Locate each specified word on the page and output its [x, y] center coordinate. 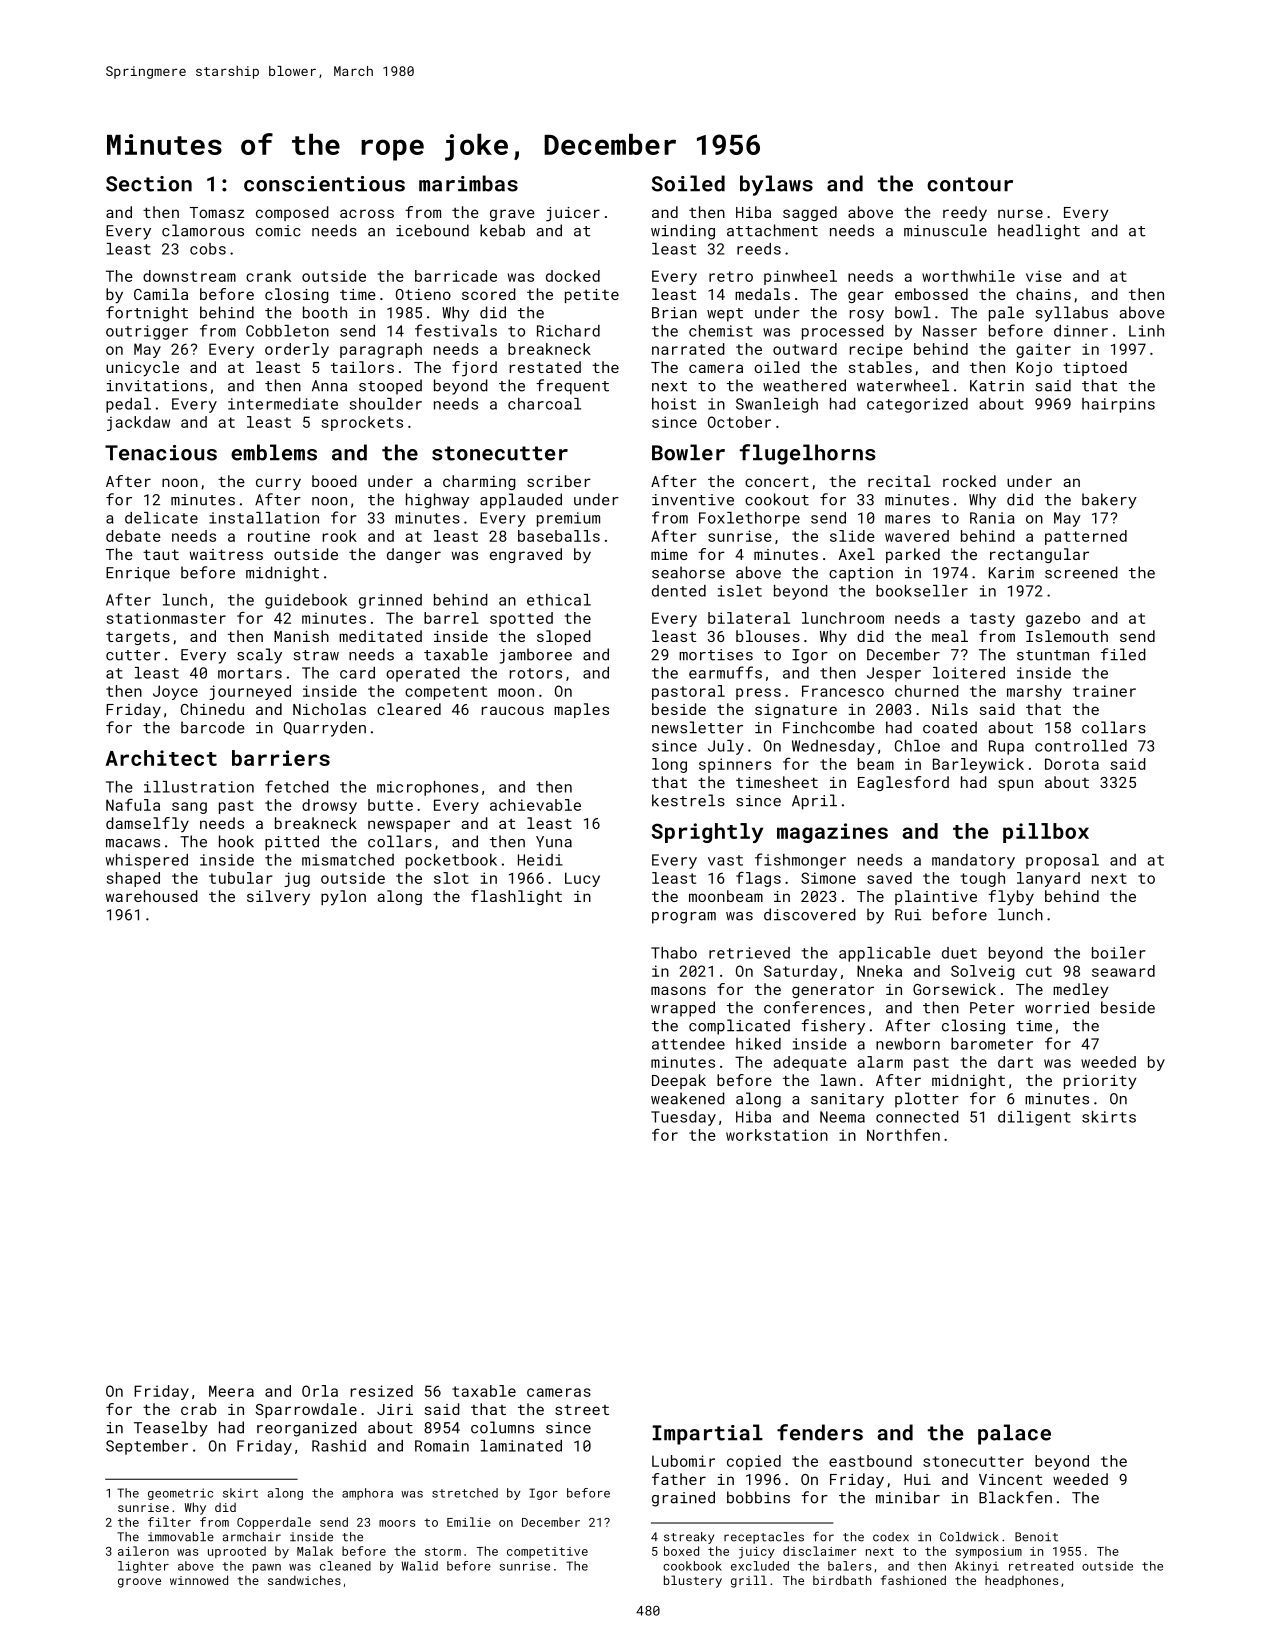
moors [397, 1523]
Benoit [1036, 1537]
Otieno [423, 294]
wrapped [683, 1009]
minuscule [945, 230]
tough [982, 879]
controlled [1081, 746]
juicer [573, 214]
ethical [559, 600]
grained [683, 1499]
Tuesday [683, 1118]
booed [334, 481]
